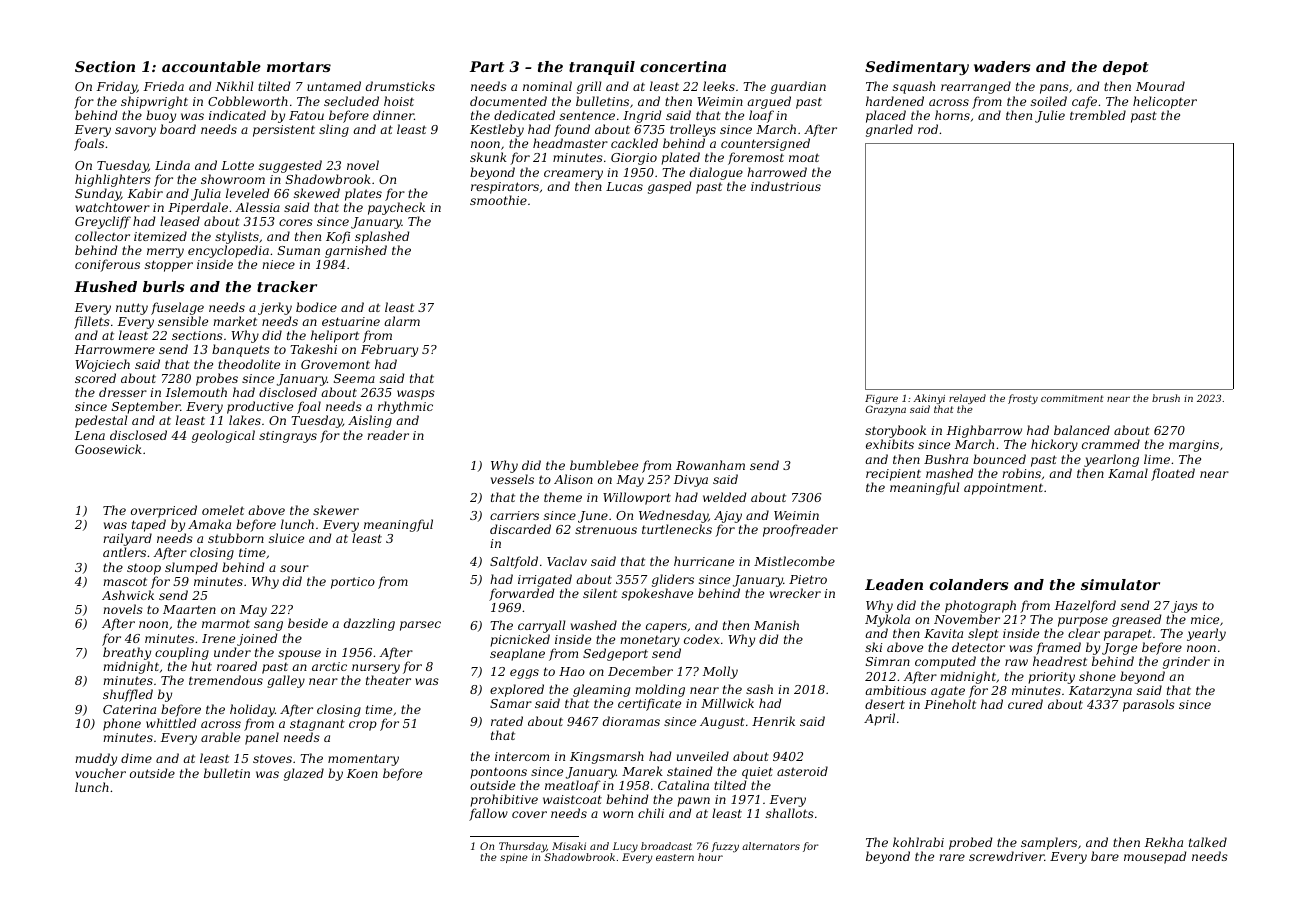  What do you see at coordinates (1173, 474) in the screenshot?
I see `floated` at bounding box center [1173, 474].
